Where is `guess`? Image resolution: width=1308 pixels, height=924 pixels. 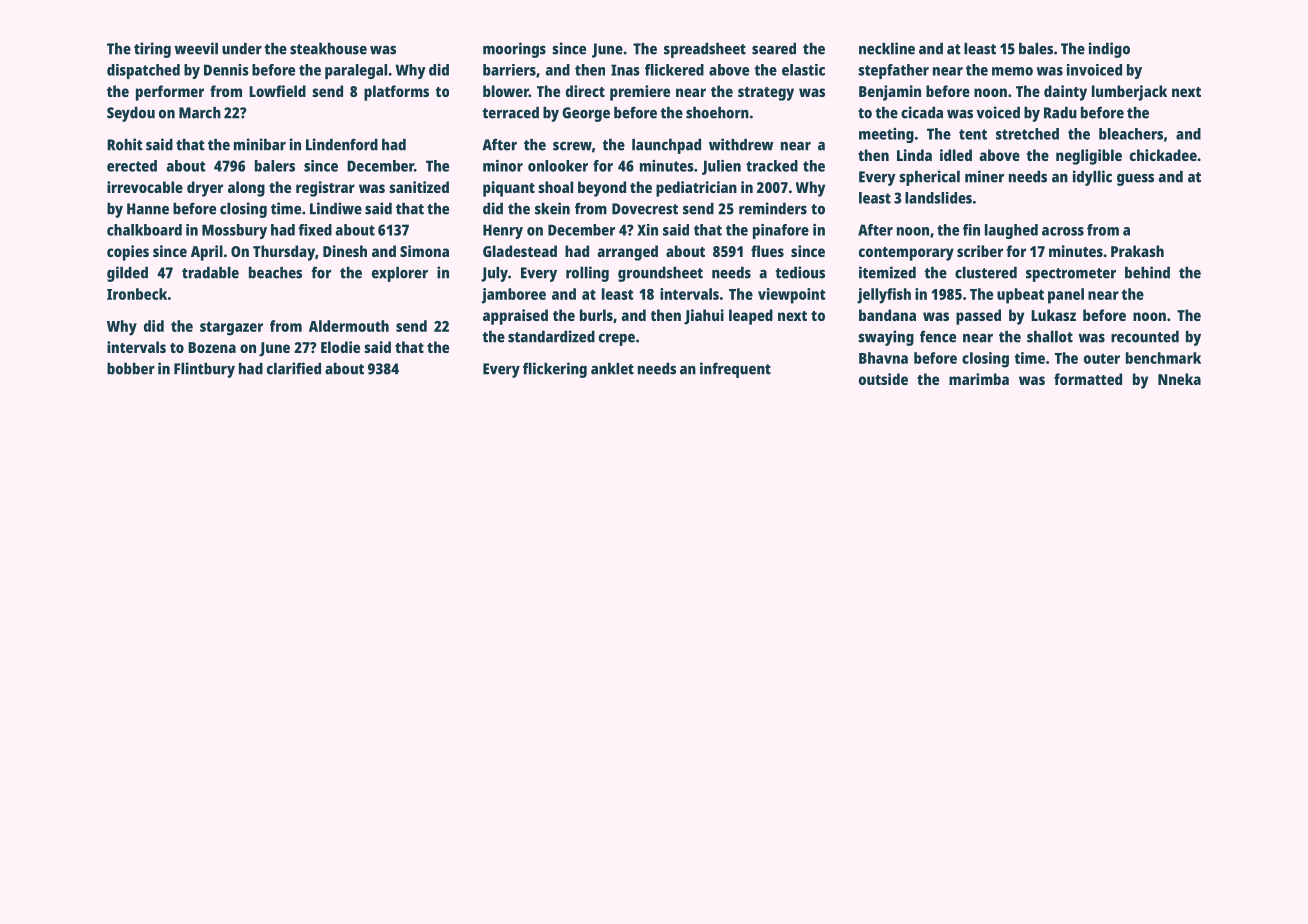
guess is located at coordinates (1135, 180).
